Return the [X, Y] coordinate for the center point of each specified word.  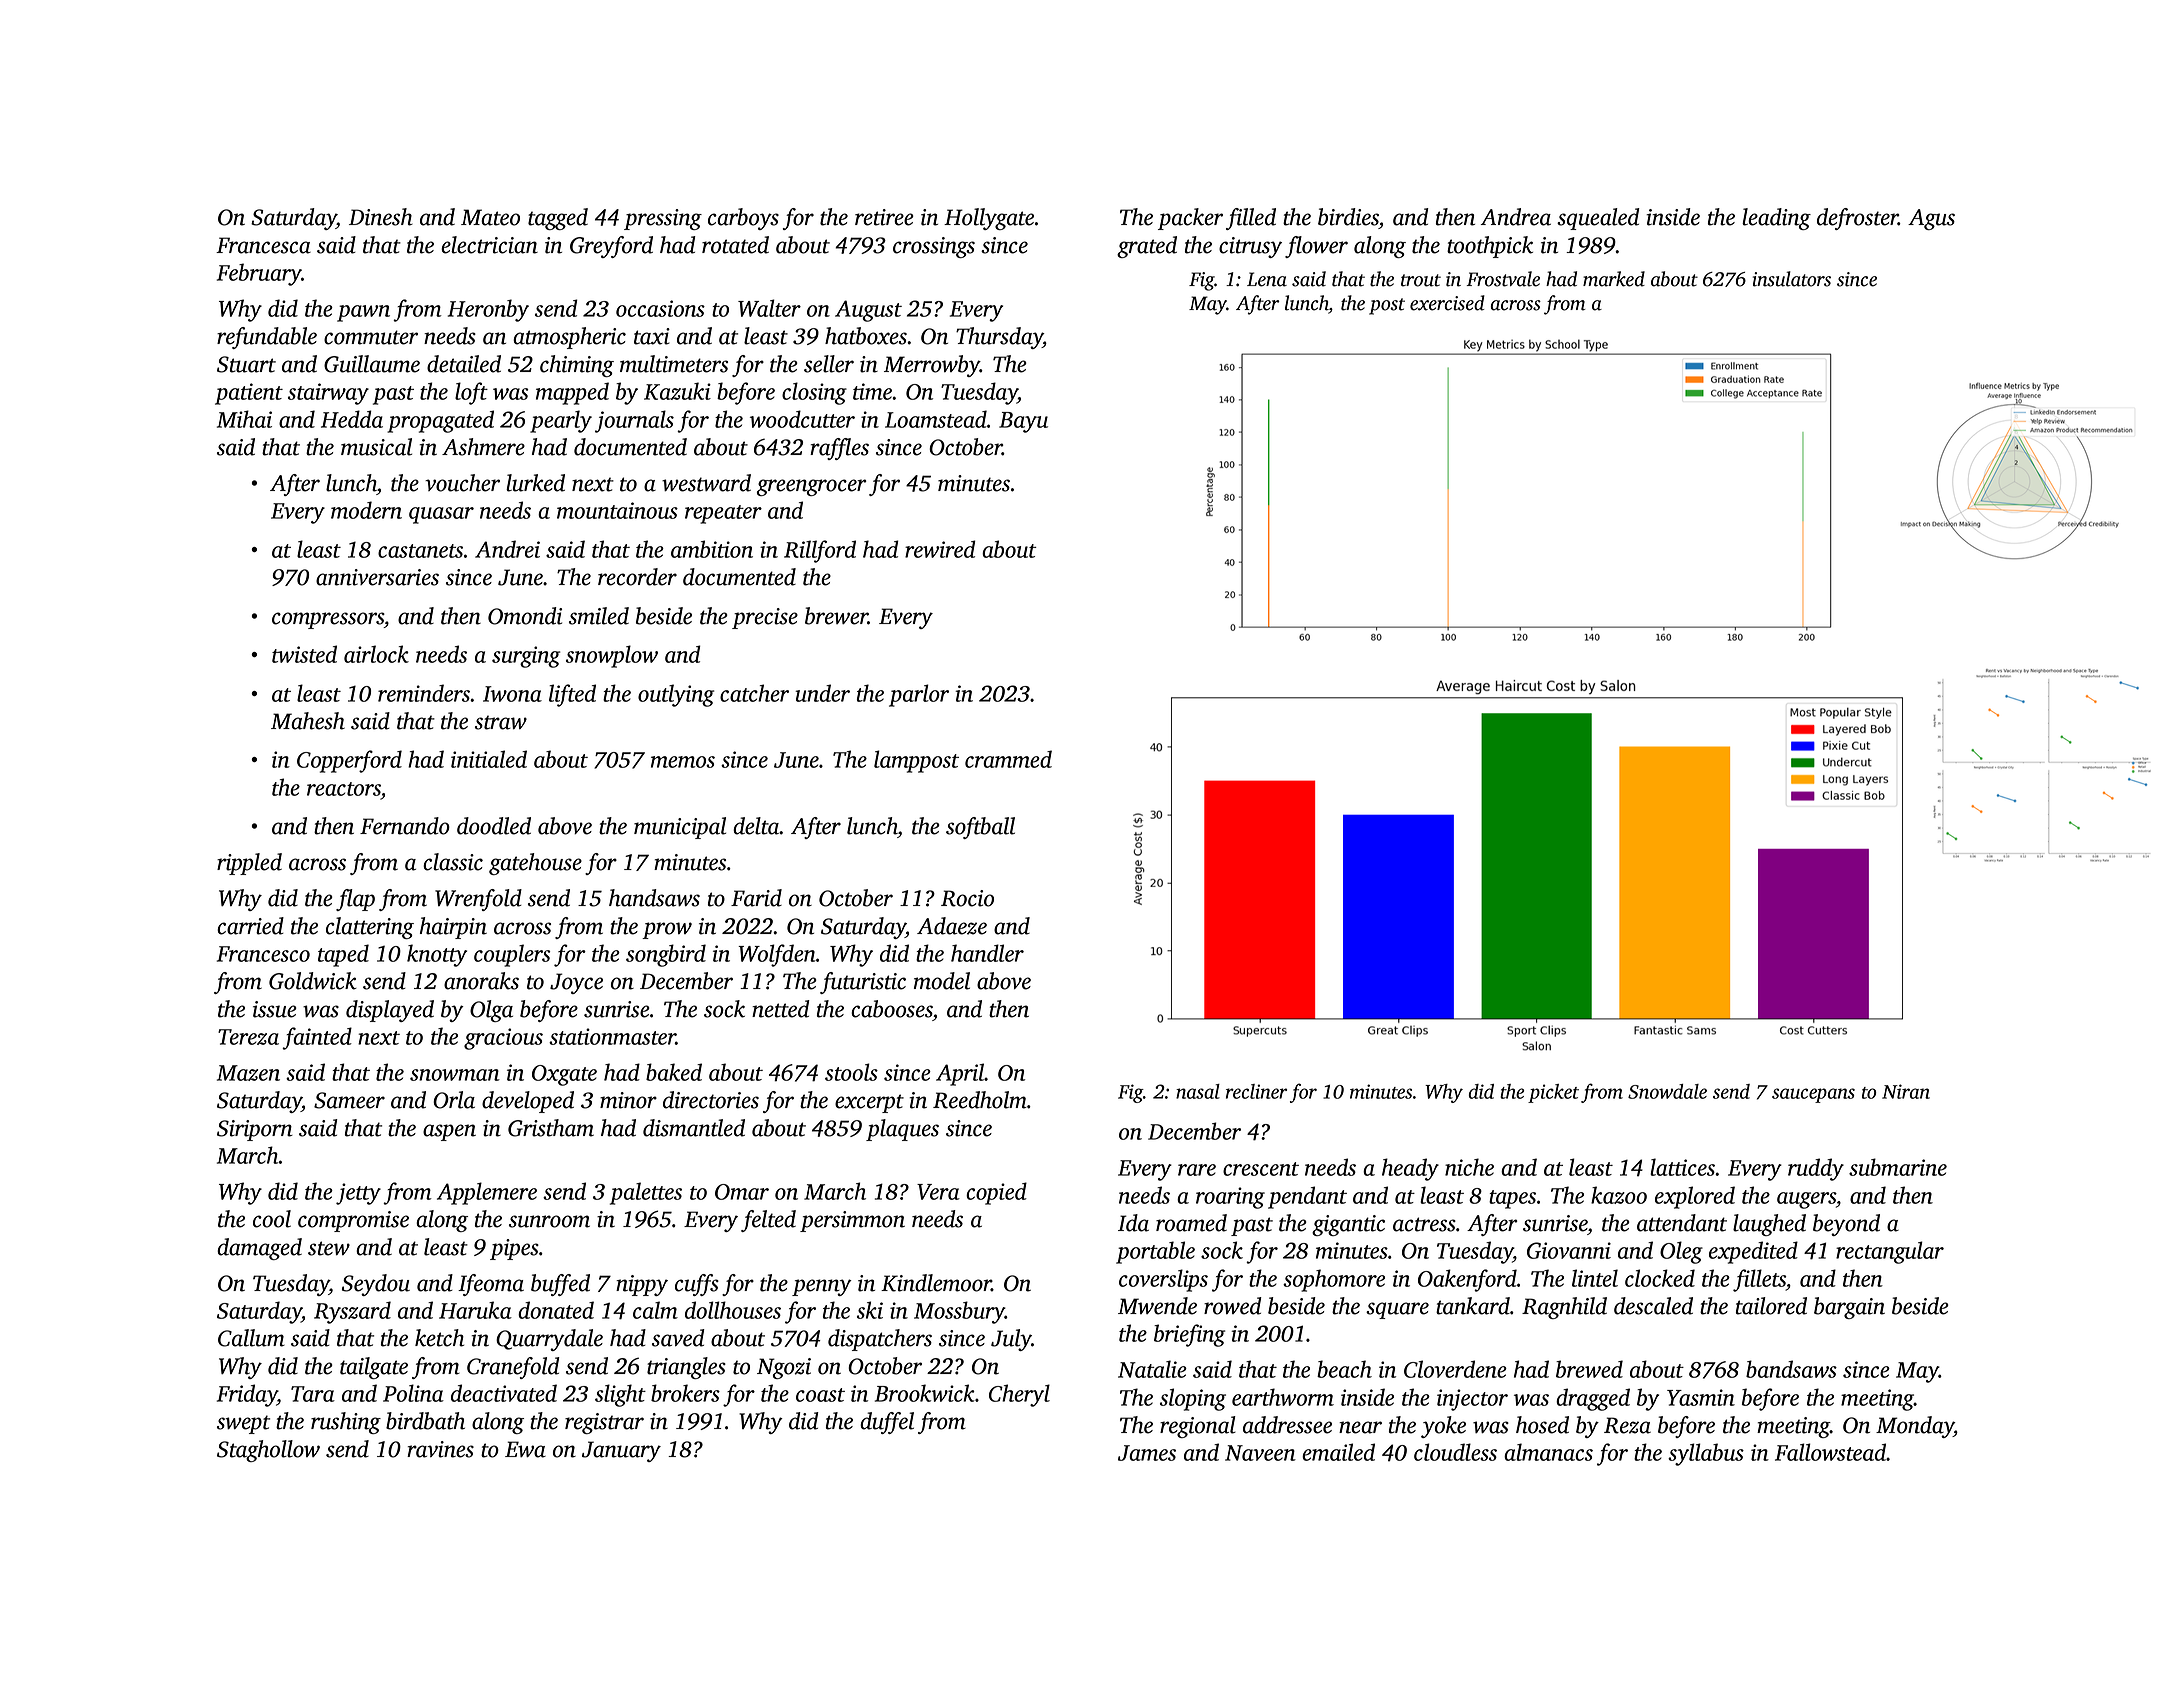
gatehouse [535, 864]
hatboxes [866, 336]
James [1147, 1453]
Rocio [967, 898]
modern [366, 510]
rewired [940, 549]
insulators [1792, 279]
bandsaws [1791, 1369]
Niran [1906, 1091]
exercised [1447, 303]
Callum [251, 1338]
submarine [1898, 1167]
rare [1197, 1170]
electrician [489, 245]
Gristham [551, 1128]
